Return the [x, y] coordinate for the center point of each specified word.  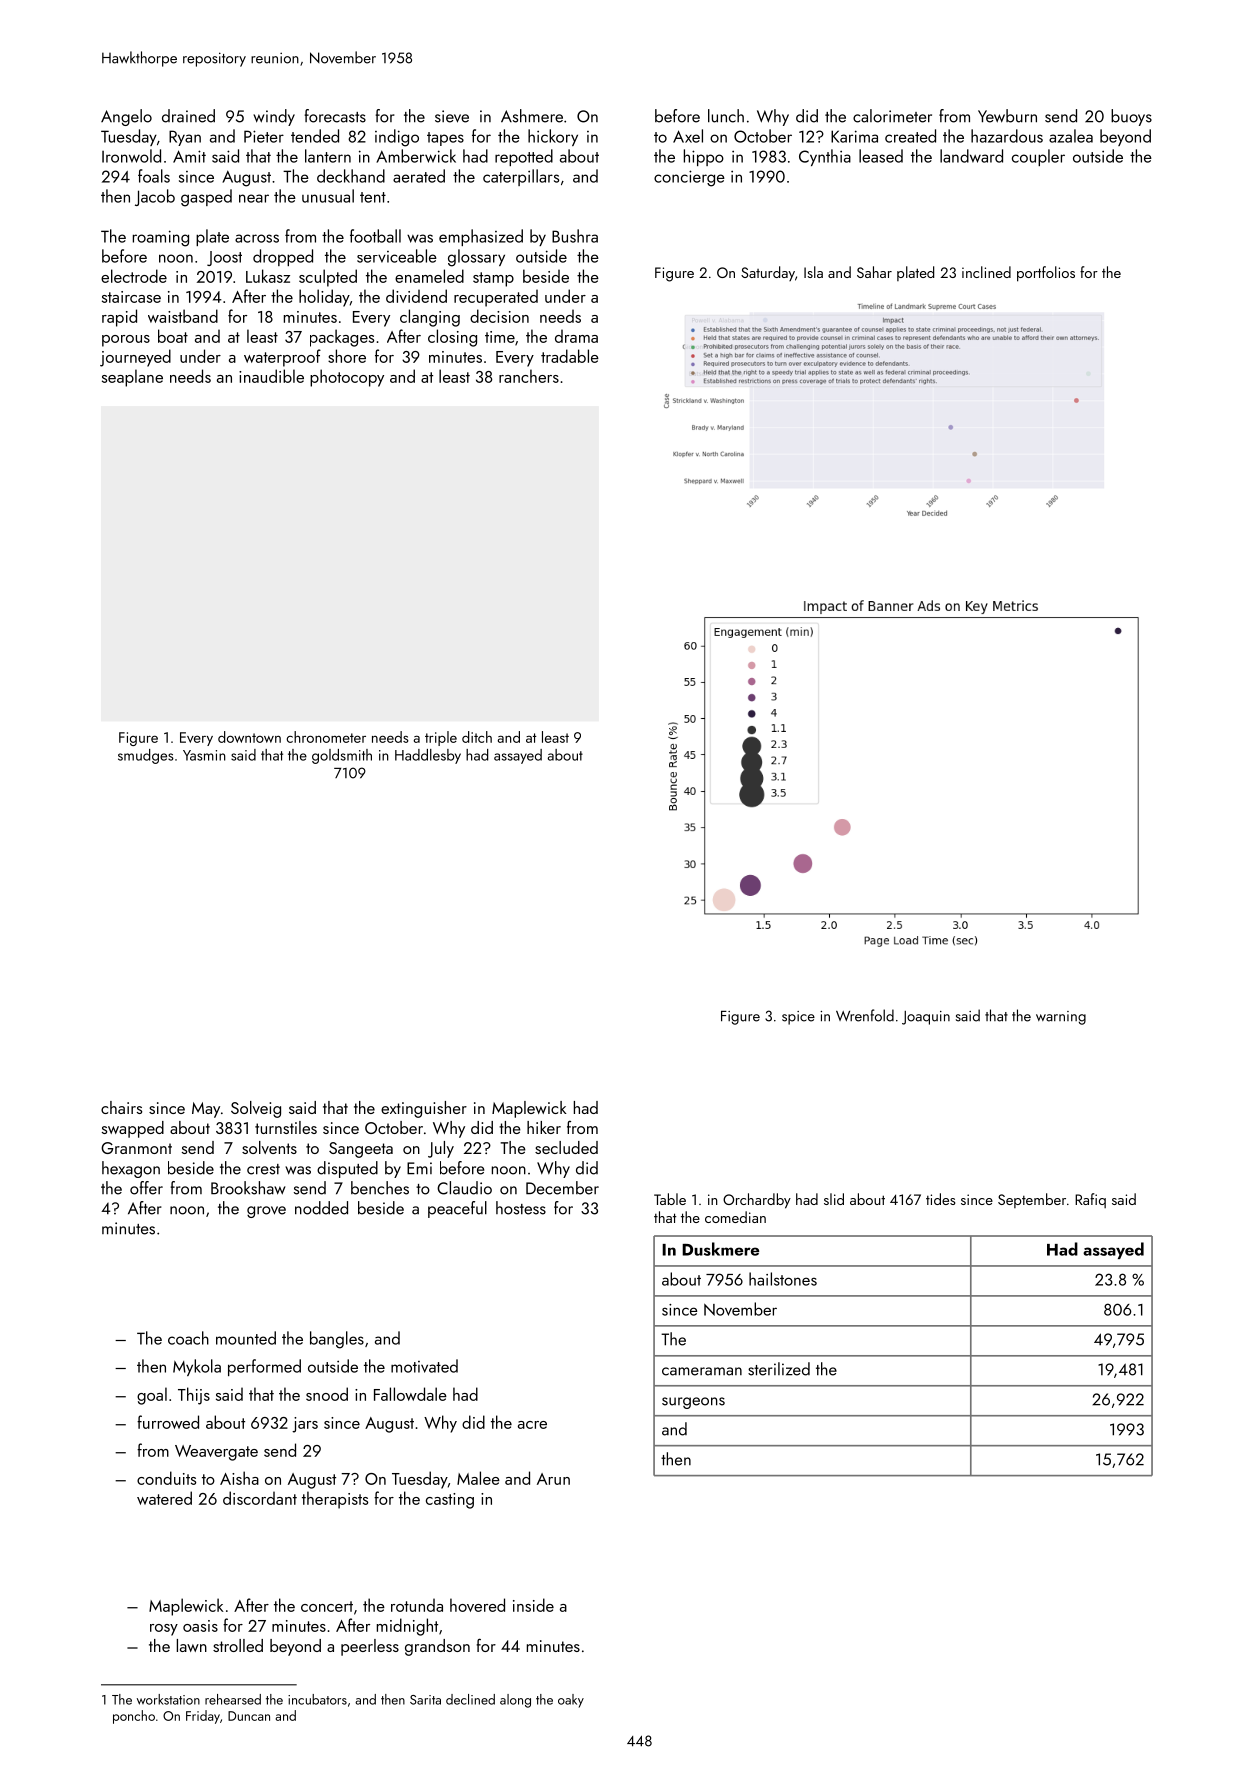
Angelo [126, 117]
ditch [477, 737]
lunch [726, 116]
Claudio [464, 1188]
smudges [146, 756]
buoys [1131, 117]
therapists [335, 1500]
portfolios [1046, 274]
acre [532, 1425]
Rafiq [1090, 1200]
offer [146, 1188]
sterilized [779, 1369]
